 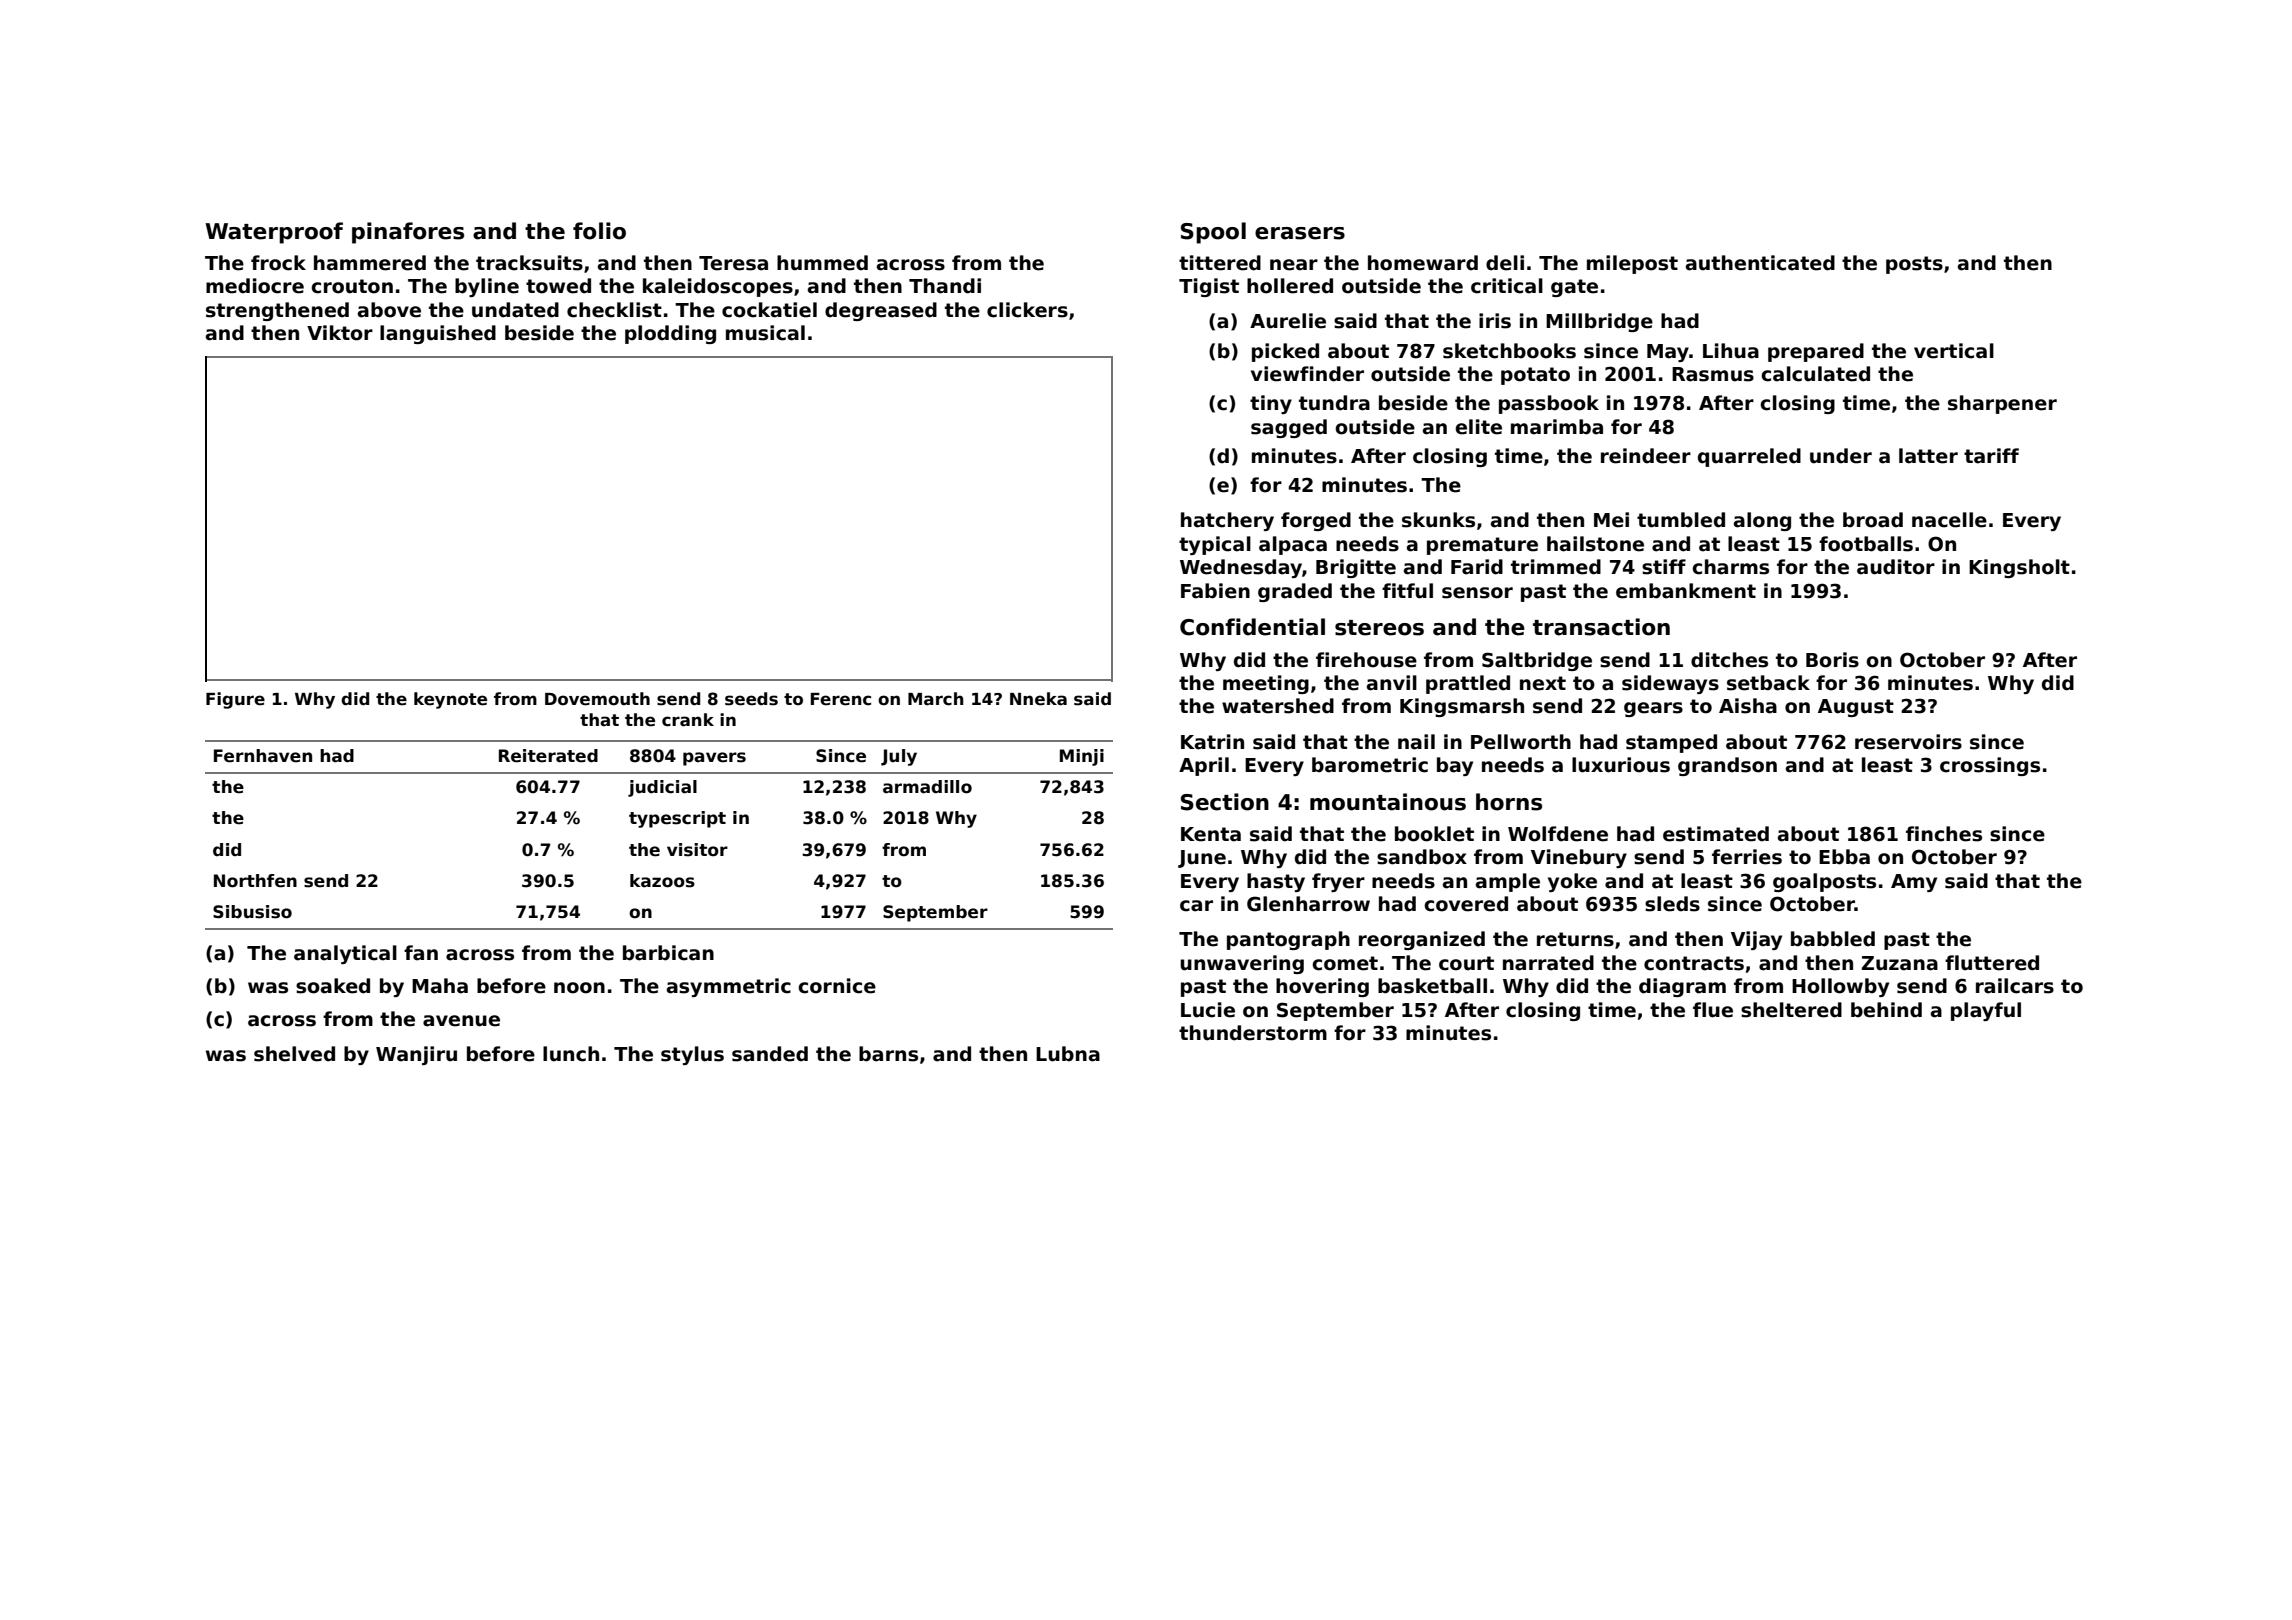 I want to click on horns, so click(x=1509, y=802).
